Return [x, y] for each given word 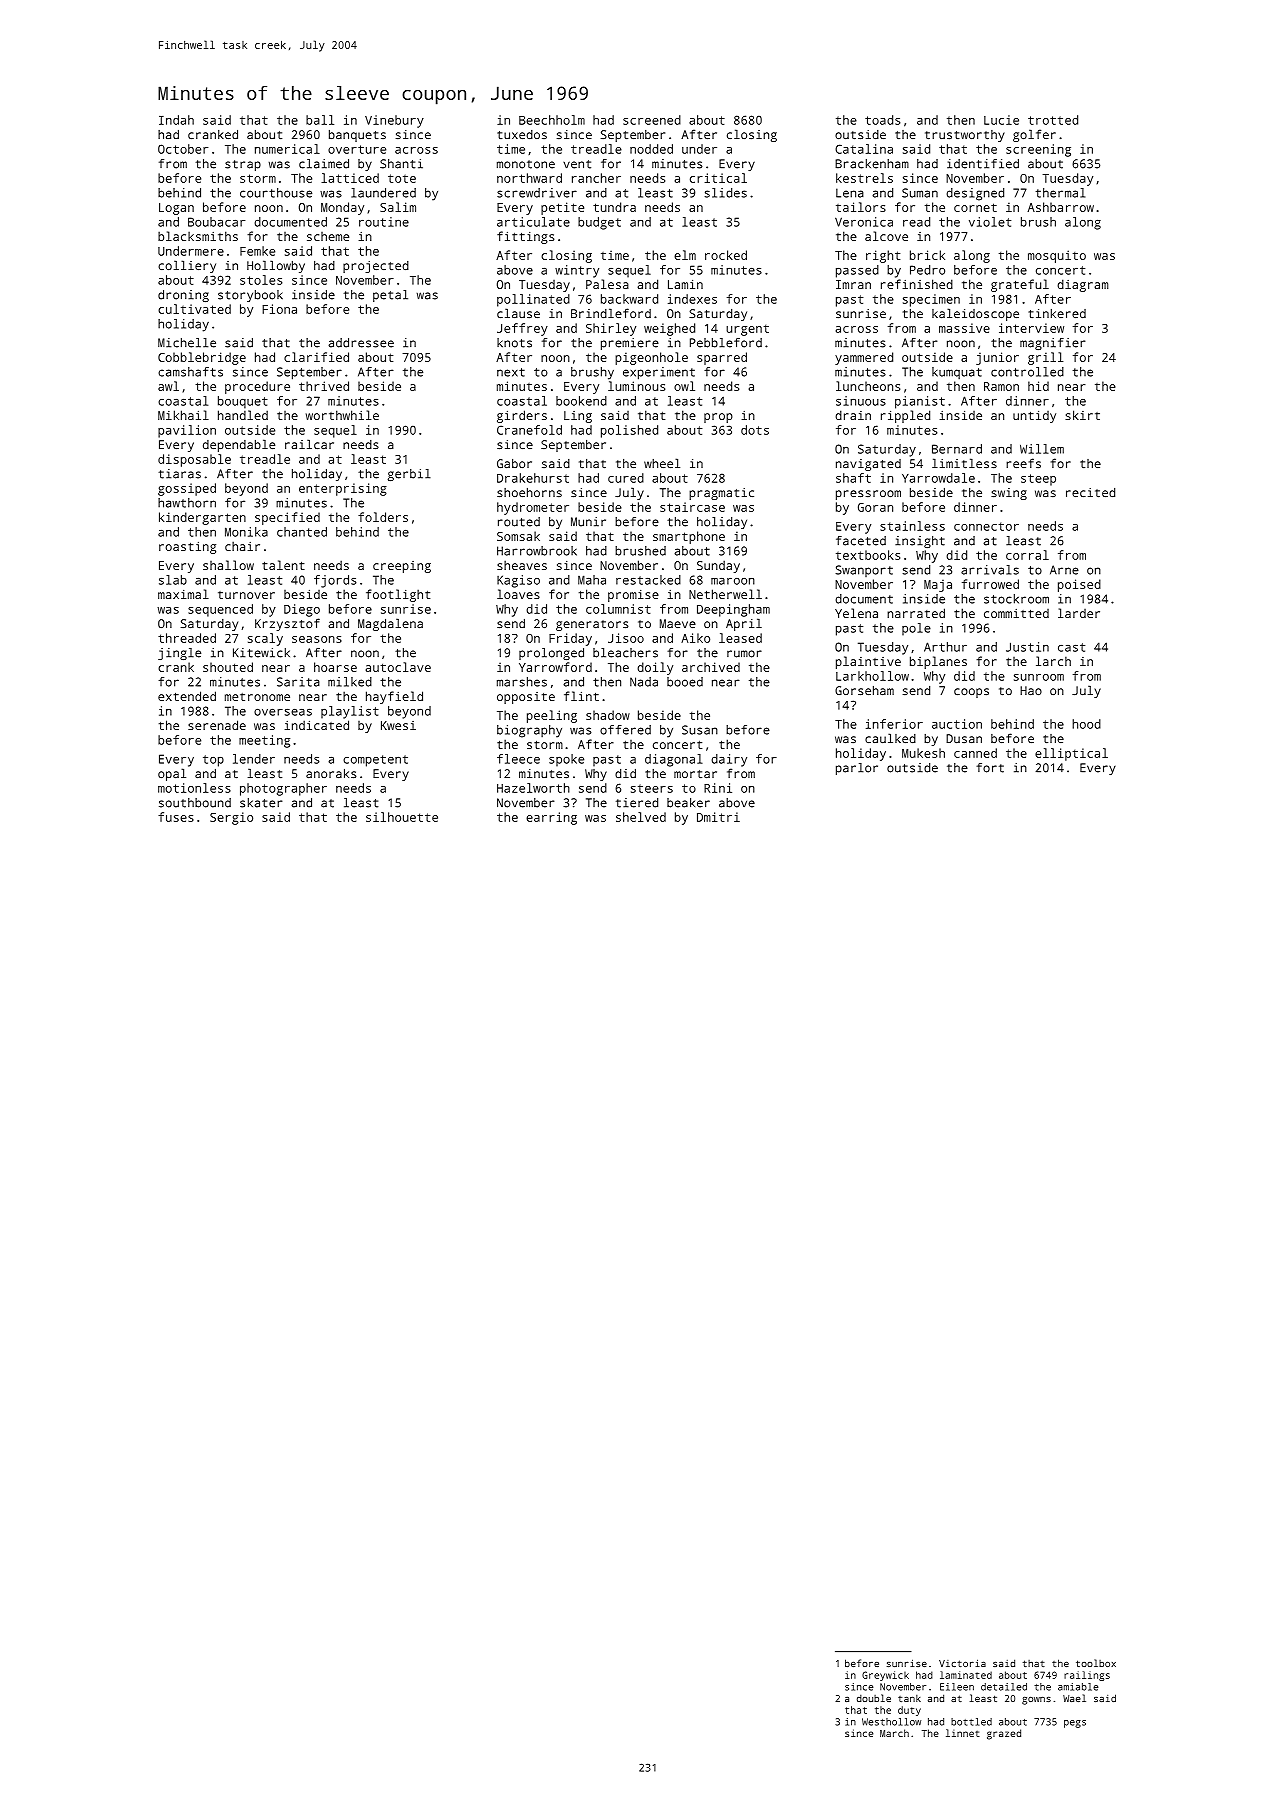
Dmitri [718, 817]
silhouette [402, 817]
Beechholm [552, 120]
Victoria [962, 1663]
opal [172, 774]
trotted [1053, 120]
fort [990, 768]
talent [283, 565]
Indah [176, 120]
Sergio [231, 818]
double [874, 1698]
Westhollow [891, 1722]
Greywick [885, 1676]
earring [551, 818]
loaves [518, 594]
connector [986, 526]
